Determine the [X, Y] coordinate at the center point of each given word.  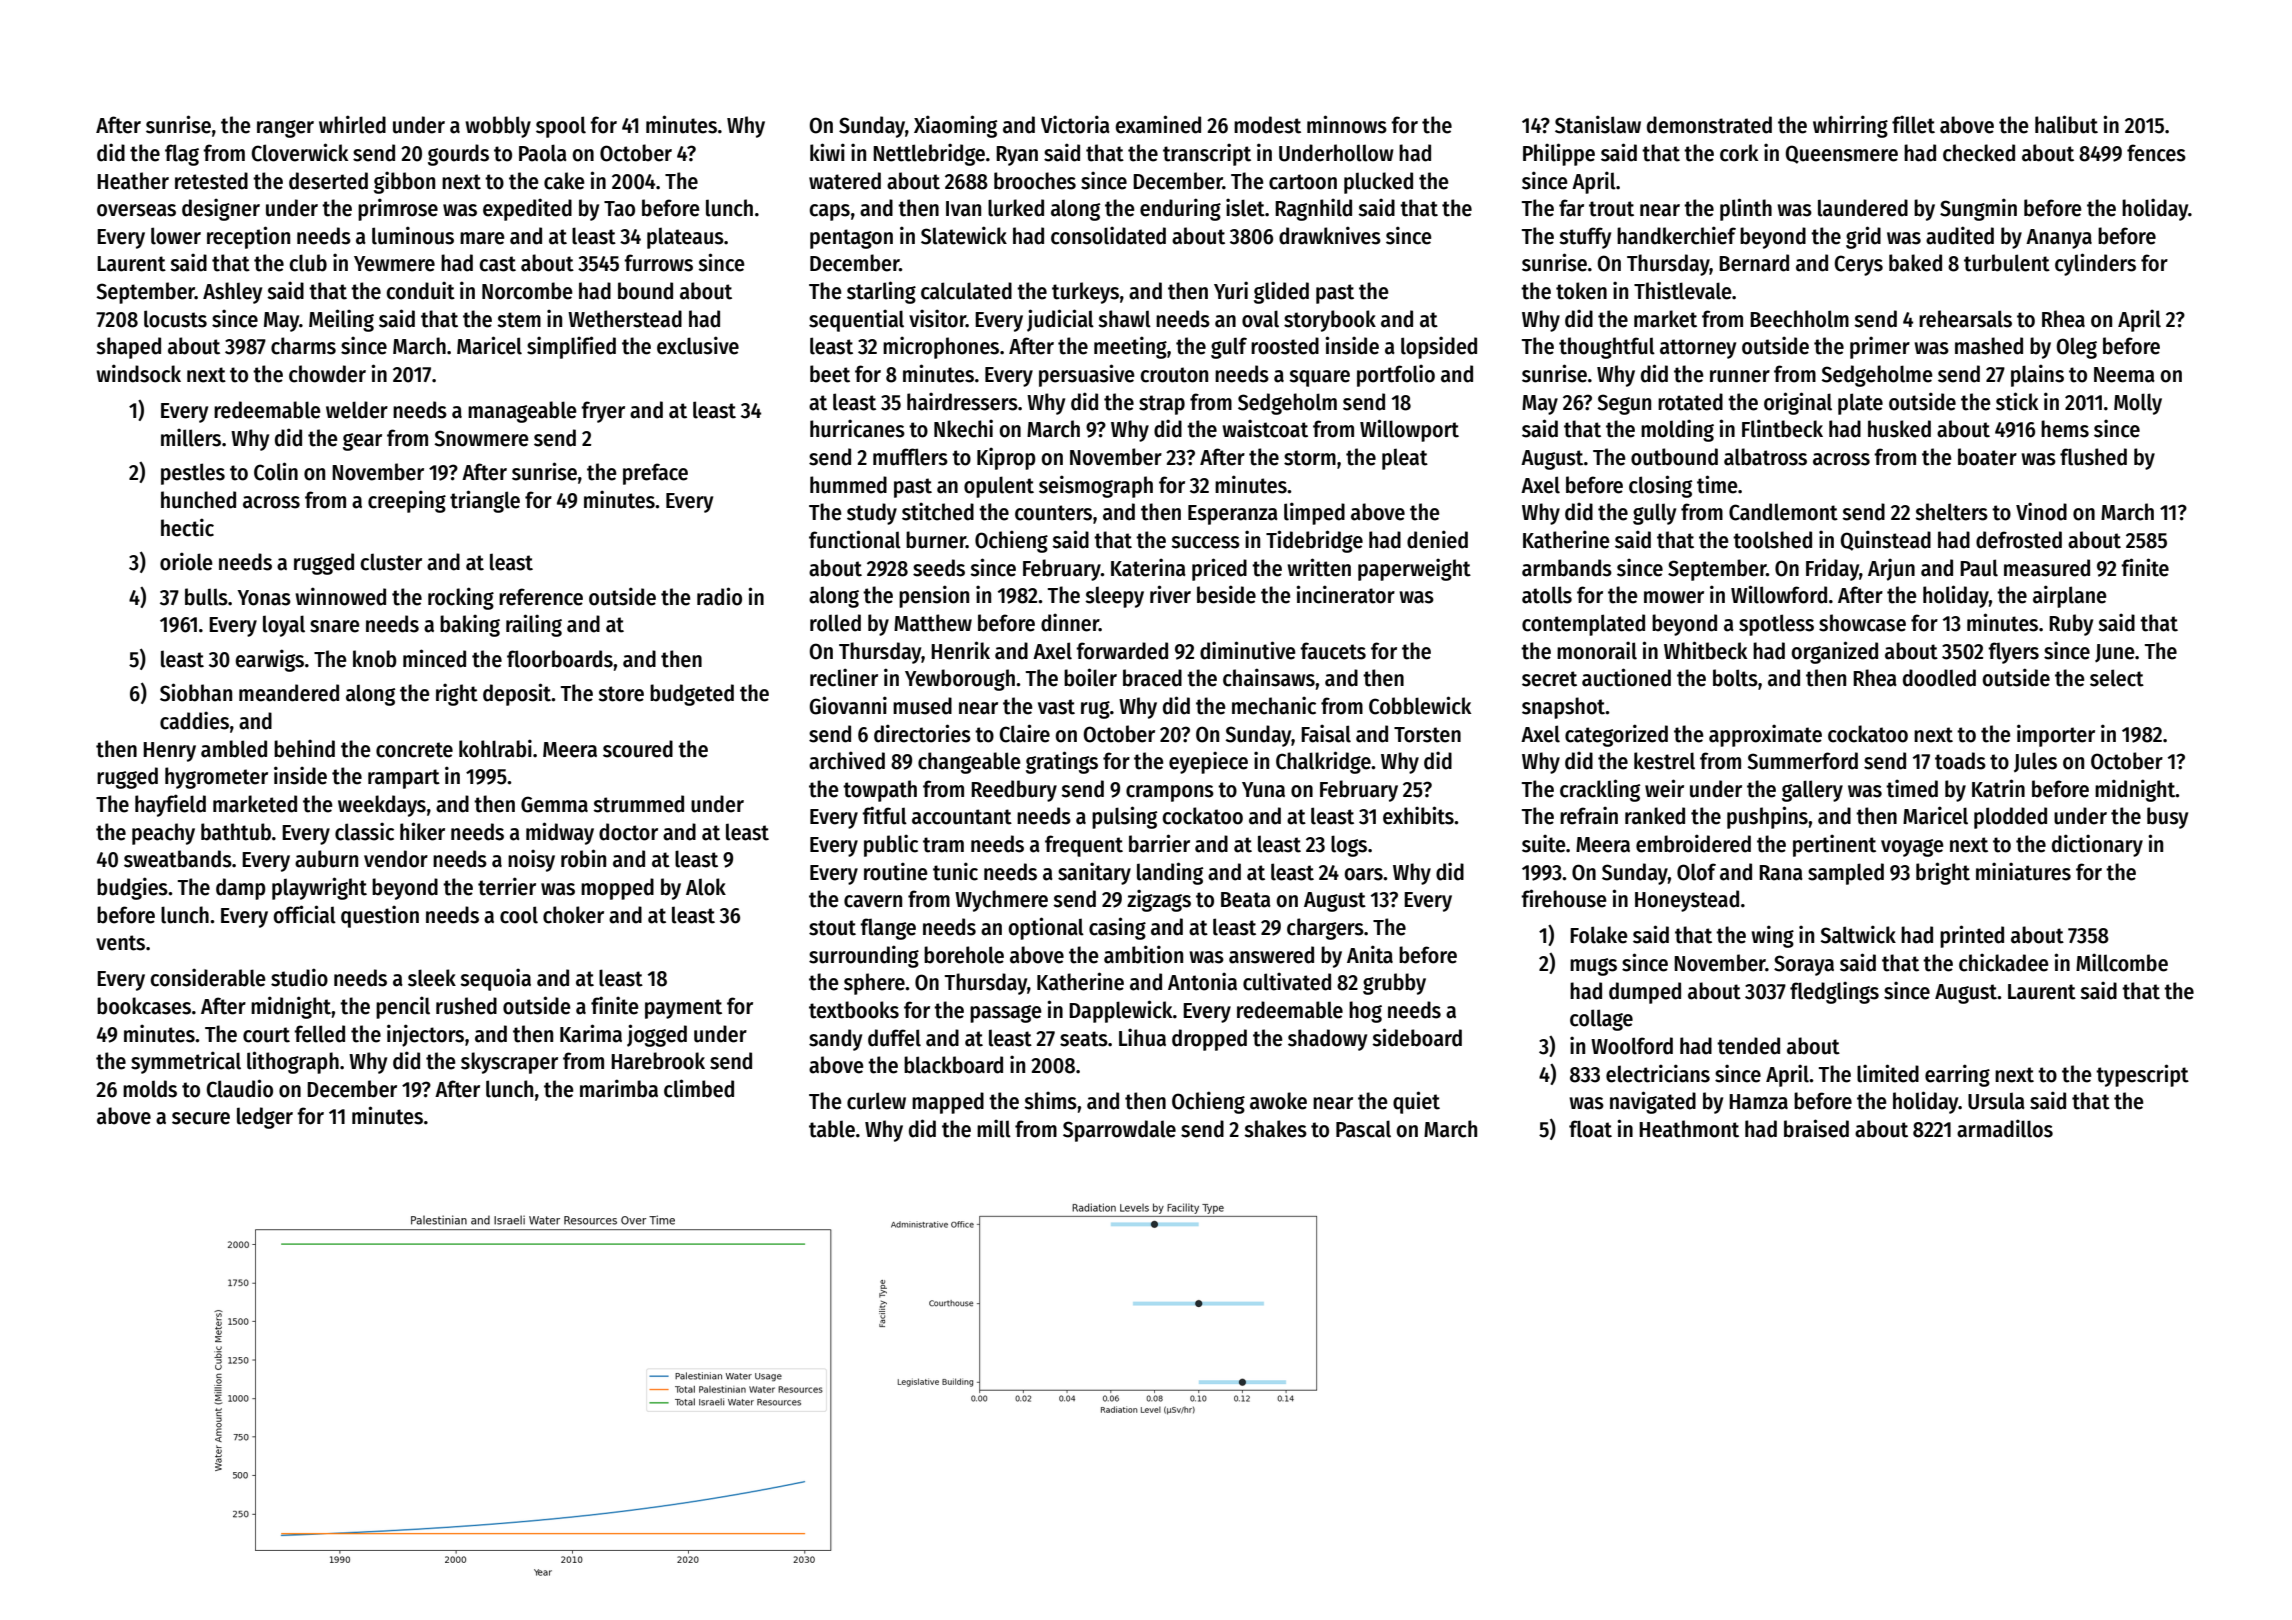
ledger [265, 1118]
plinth [1746, 209]
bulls [206, 597]
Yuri [1231, 290]
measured [2047, 568]
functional [855, 539]
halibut [2066, 124]
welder [357, 410]
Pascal [1363, 1129]
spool [561, 127]
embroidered [1693, 843]
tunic [955, 871]
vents [120, 943]
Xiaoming [955, 126]
